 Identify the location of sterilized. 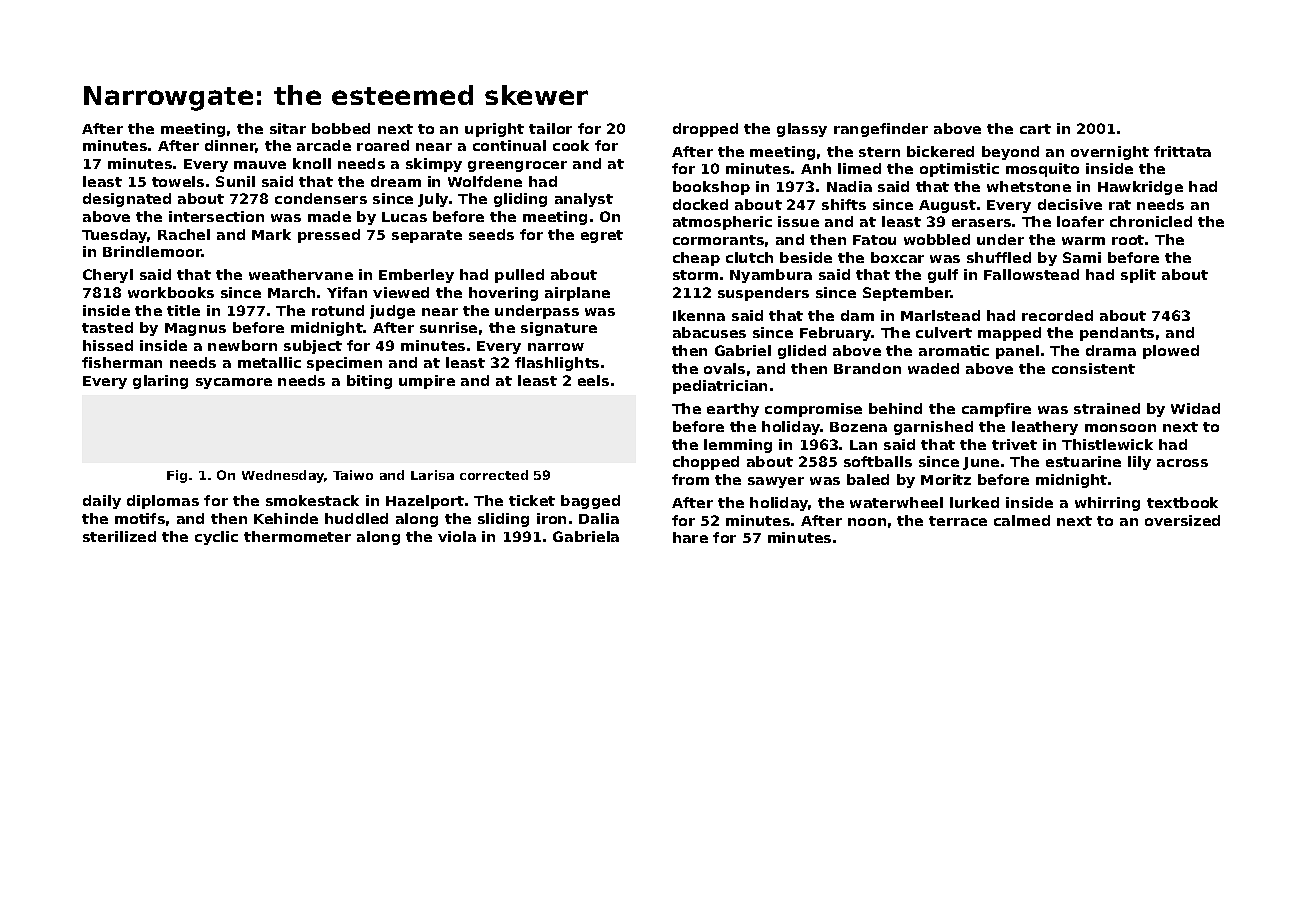
(119, 536).
